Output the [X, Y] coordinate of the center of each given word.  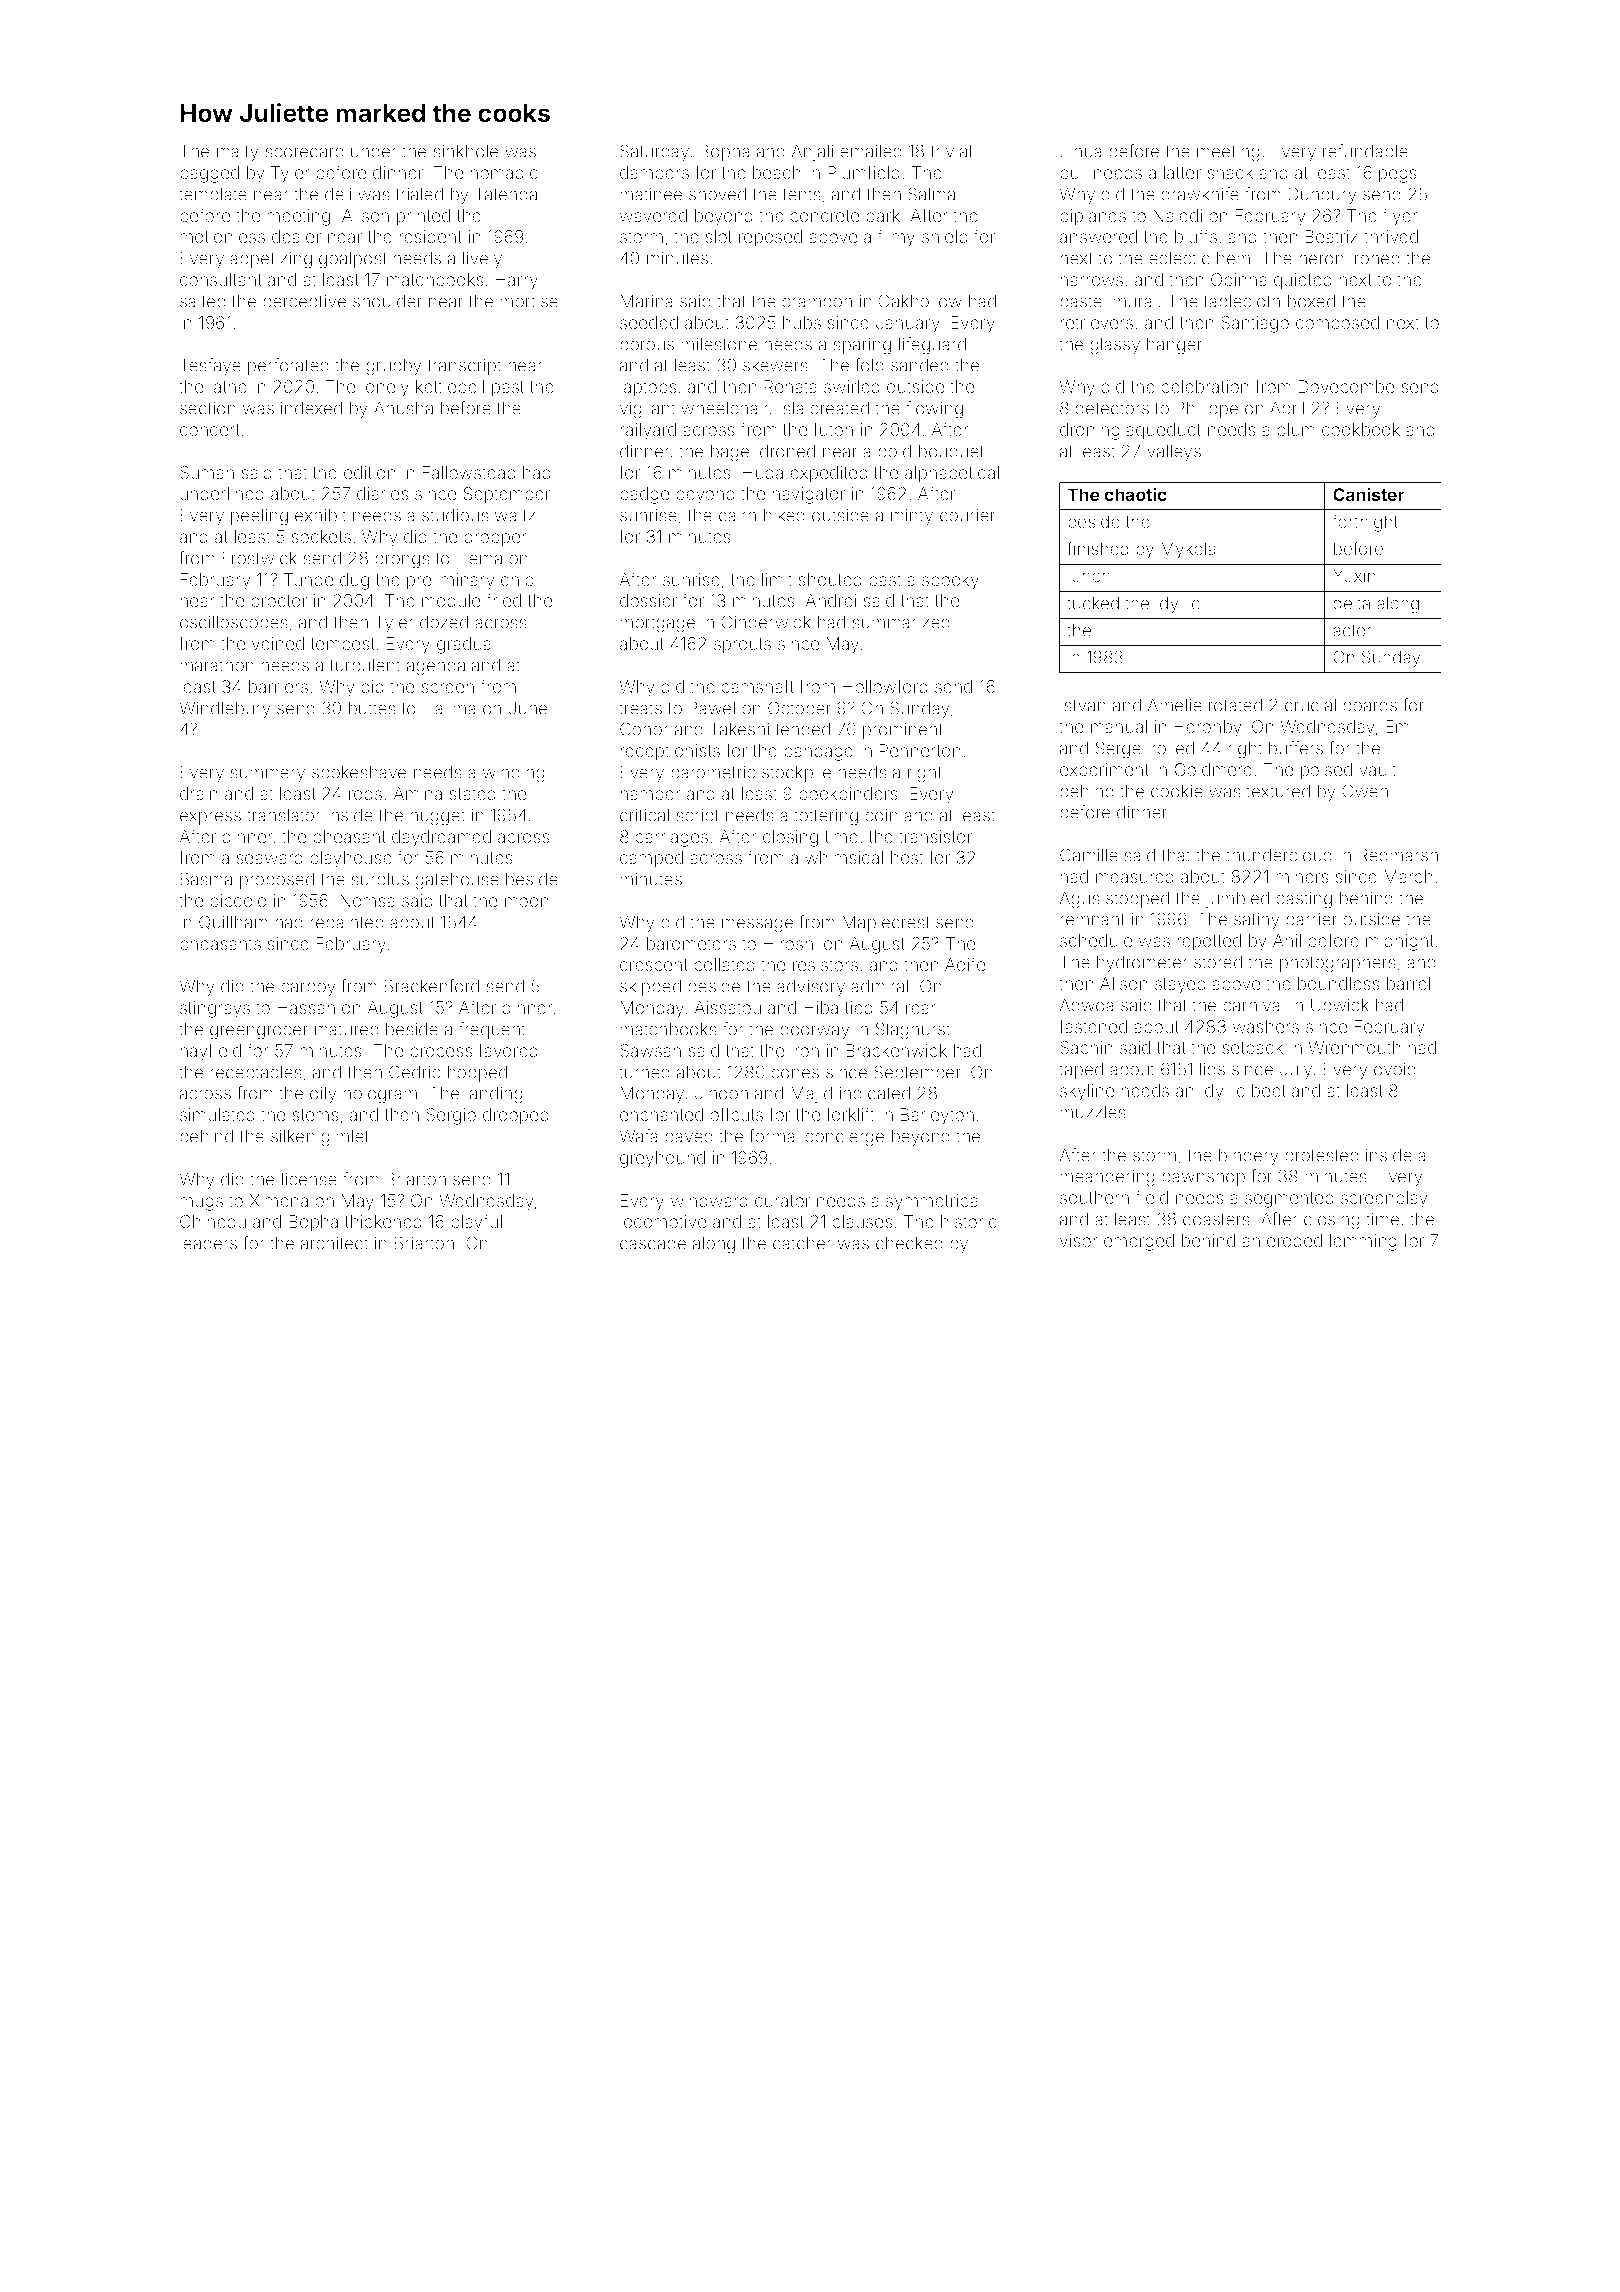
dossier [648, 600]
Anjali [812, 152]
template [213, 195]
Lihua [1081, 151]
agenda [436, 667]
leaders [208, 1243]
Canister [1369, 494]
